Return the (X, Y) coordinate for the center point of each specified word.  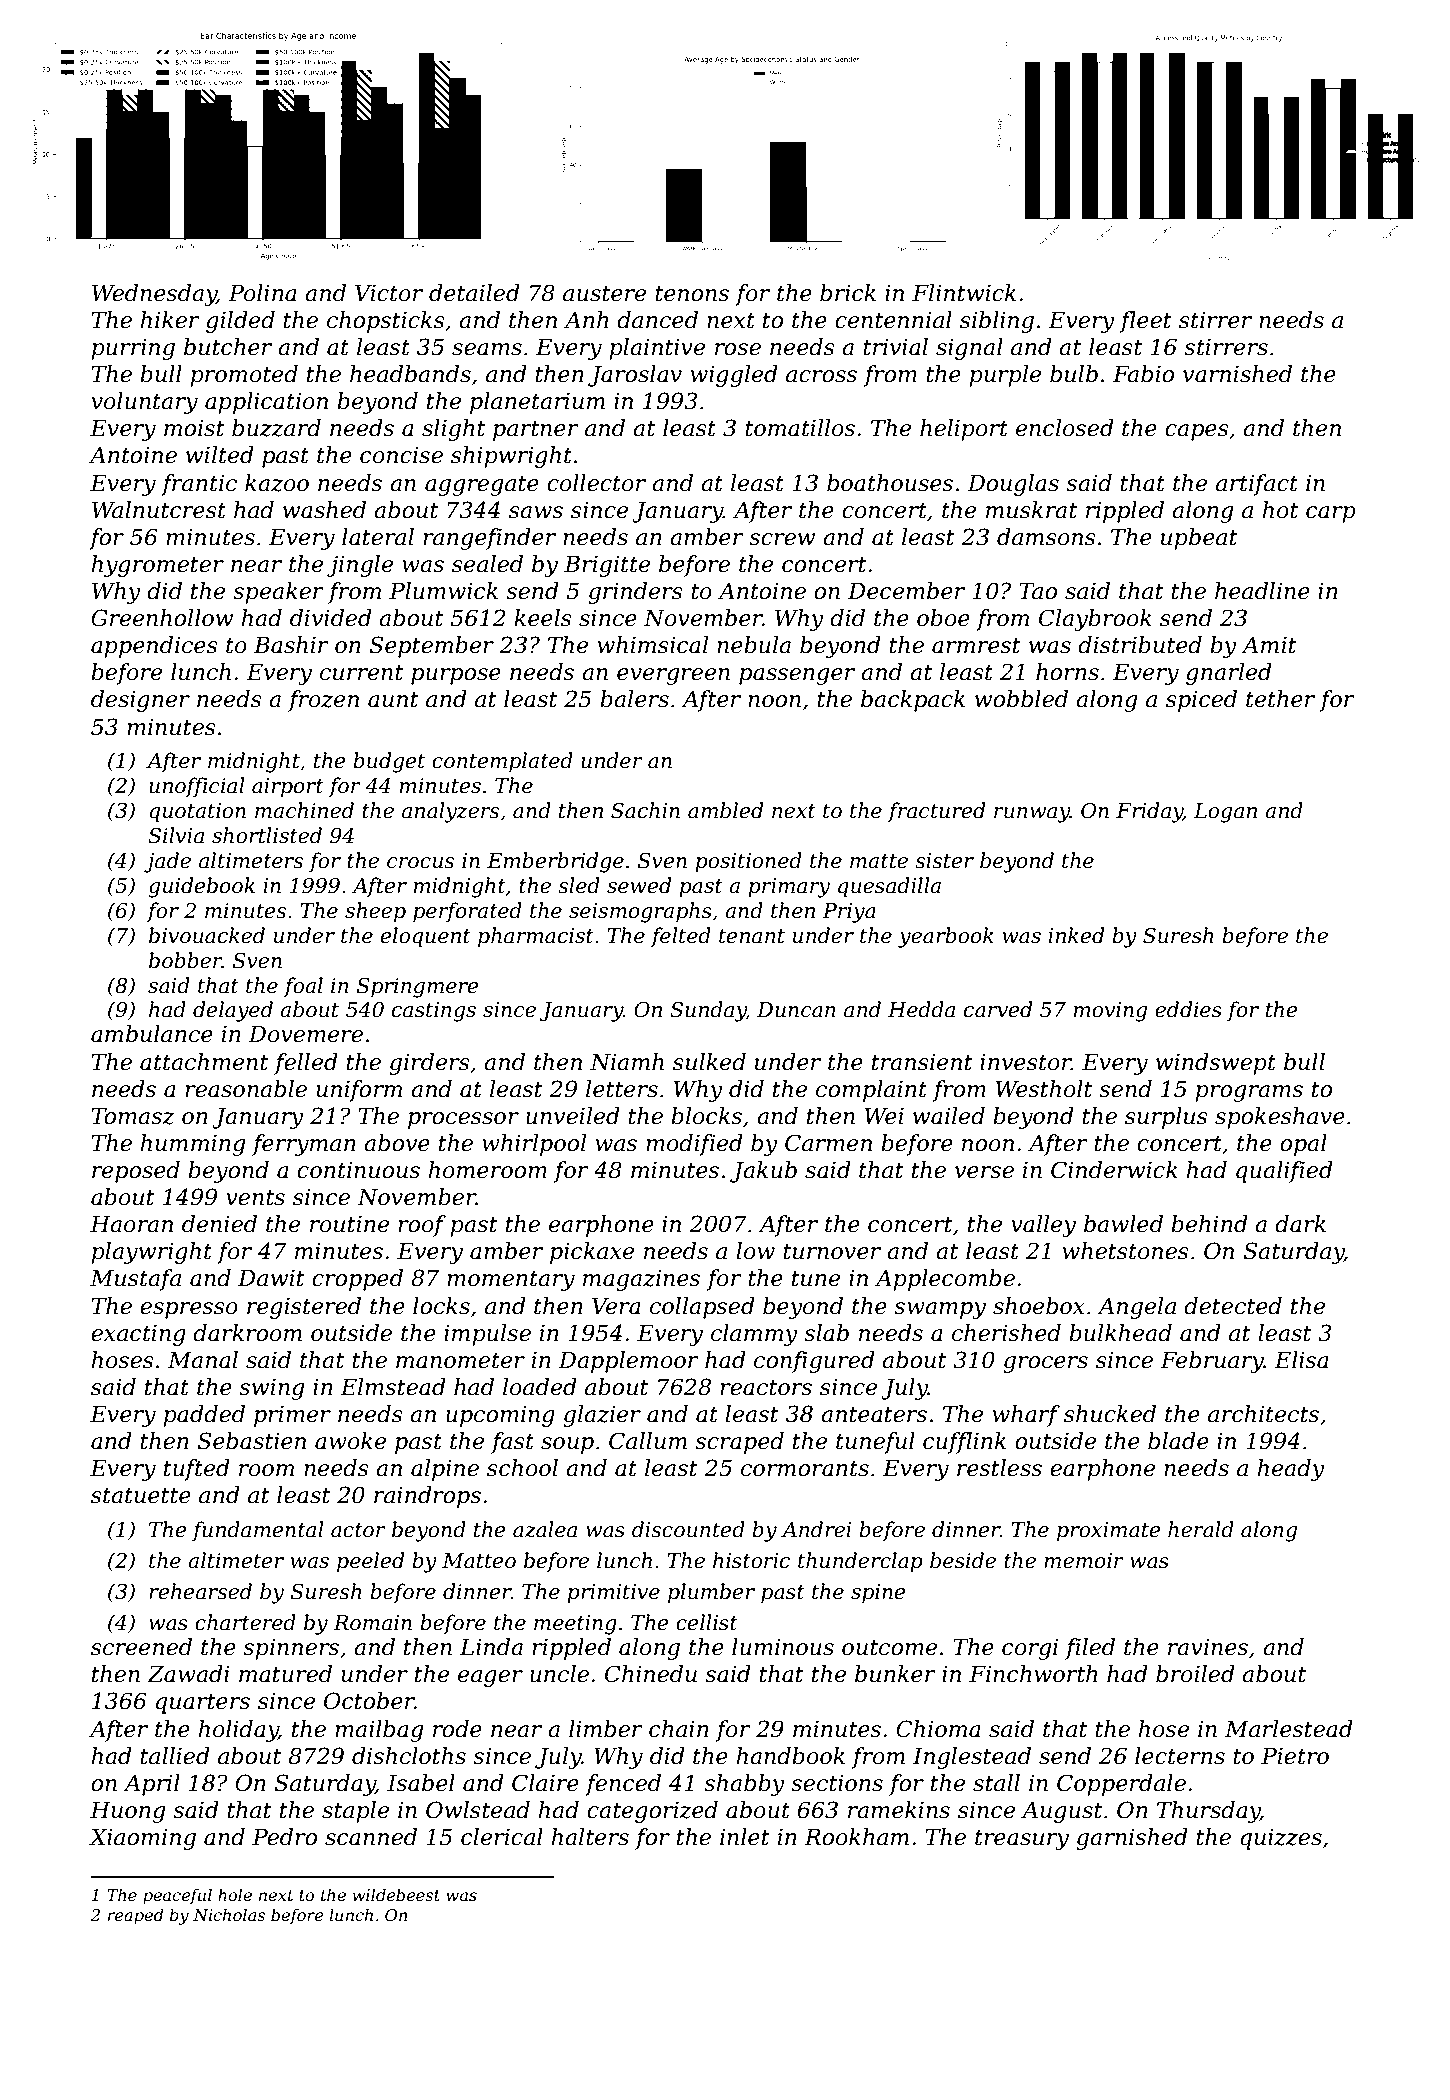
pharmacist (536, 937)
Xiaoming (142, 1839)
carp (1331, 514)
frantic (199, 485)
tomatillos (800, 428)
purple (1005, 376)
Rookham (856, 1837)
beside (963, 1560)
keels (543, 618)
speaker (278, 593)
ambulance (152, 1034)
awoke (350, 1441)
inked (1076, 935)
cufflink (964, 1443)
